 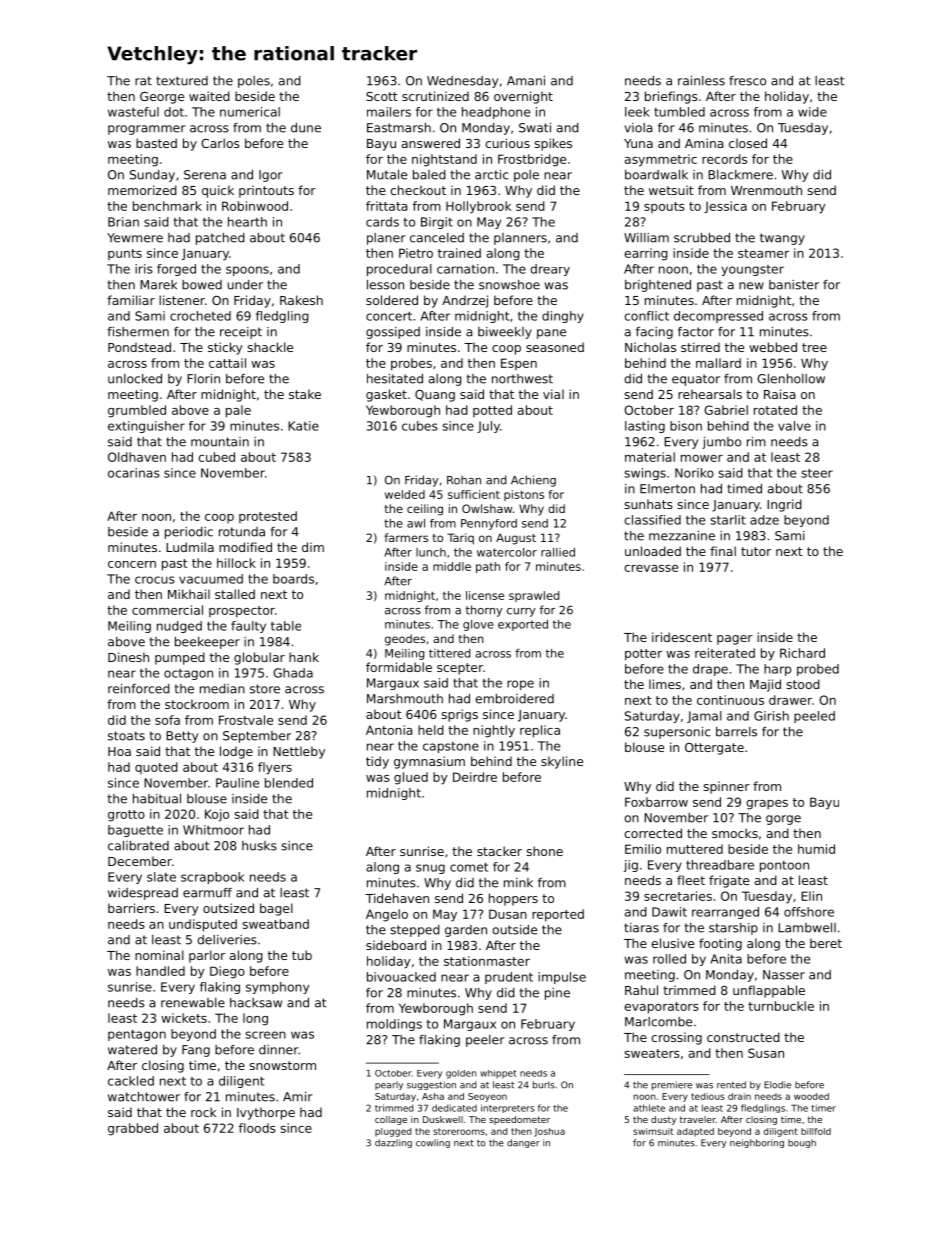 What do you see at coordinates (415, 931) in the document?
I see `stepped` at bounding box center [415, 931].
